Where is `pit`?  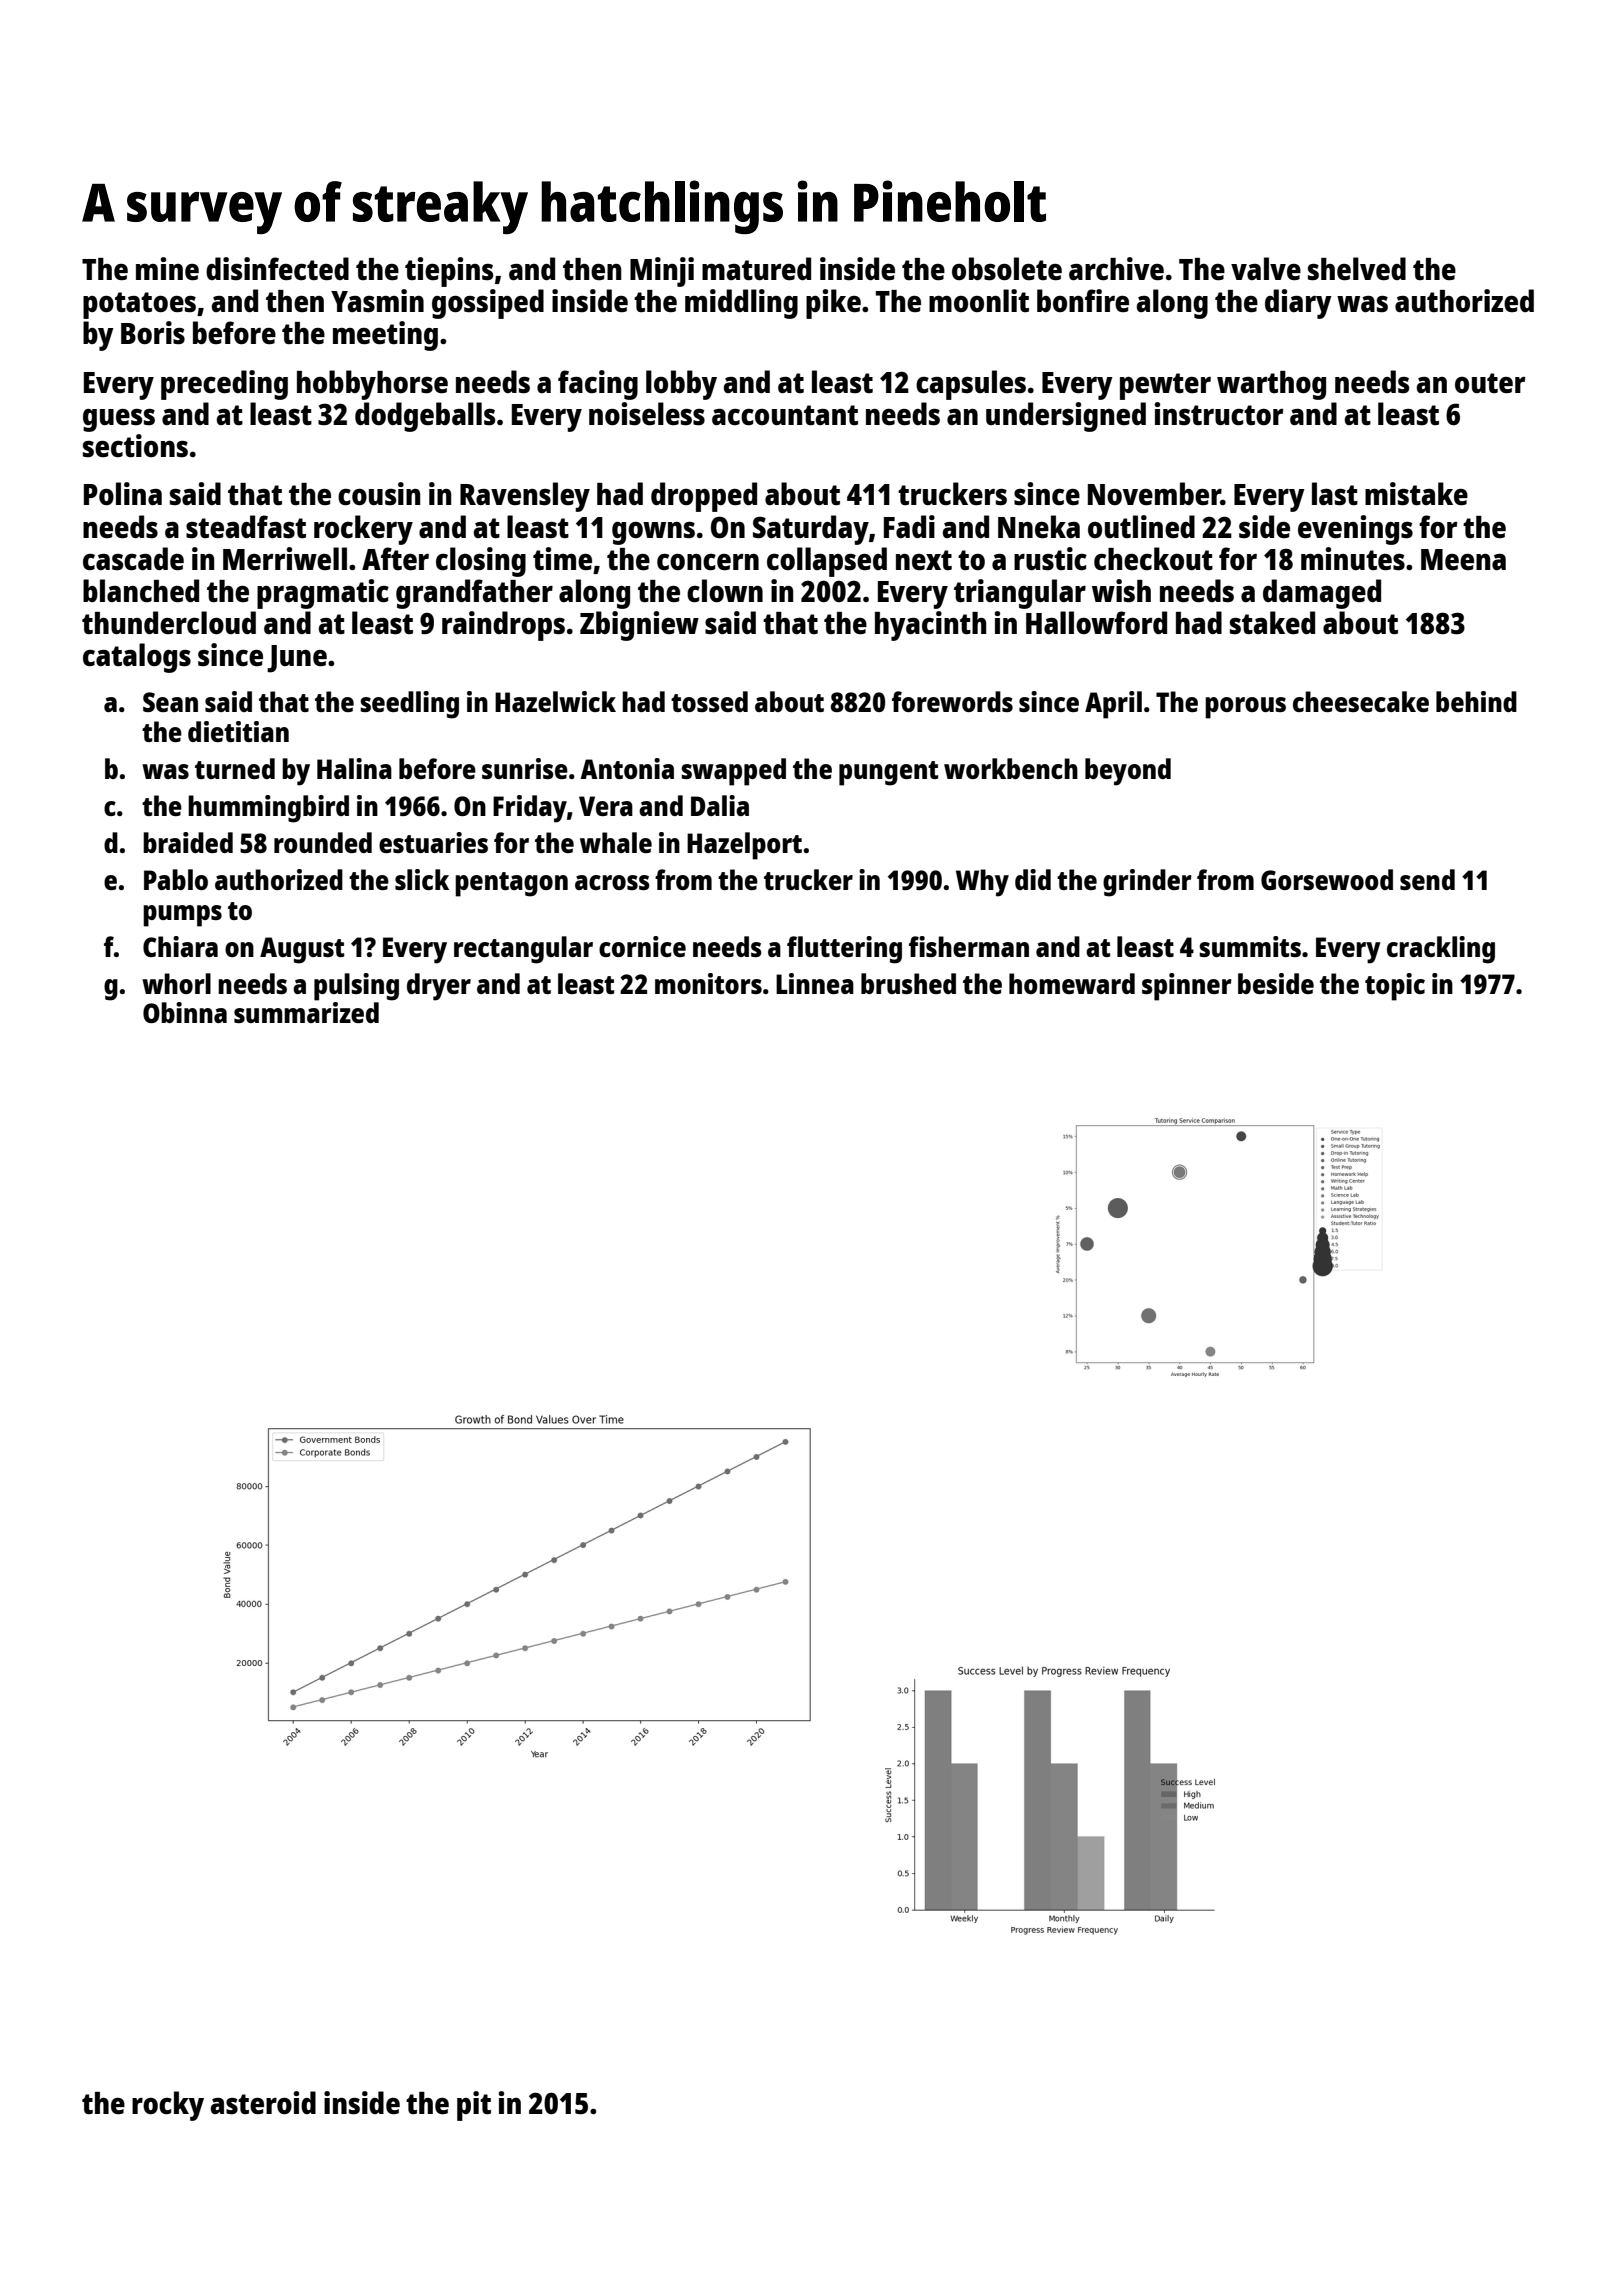 pit is located at coordinates (474, 2106).
